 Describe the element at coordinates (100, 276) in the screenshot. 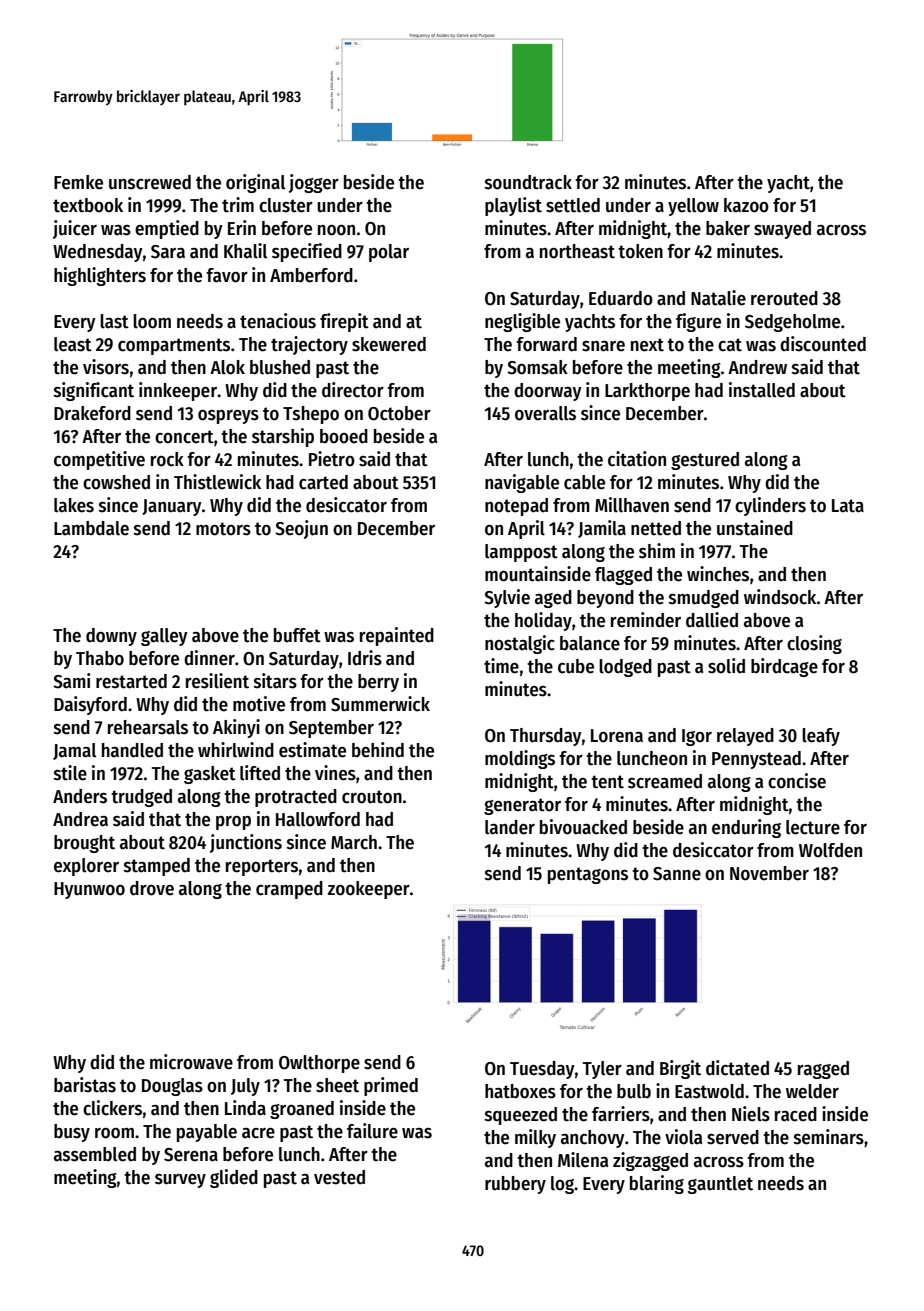

I see `highlighters` at that location.
